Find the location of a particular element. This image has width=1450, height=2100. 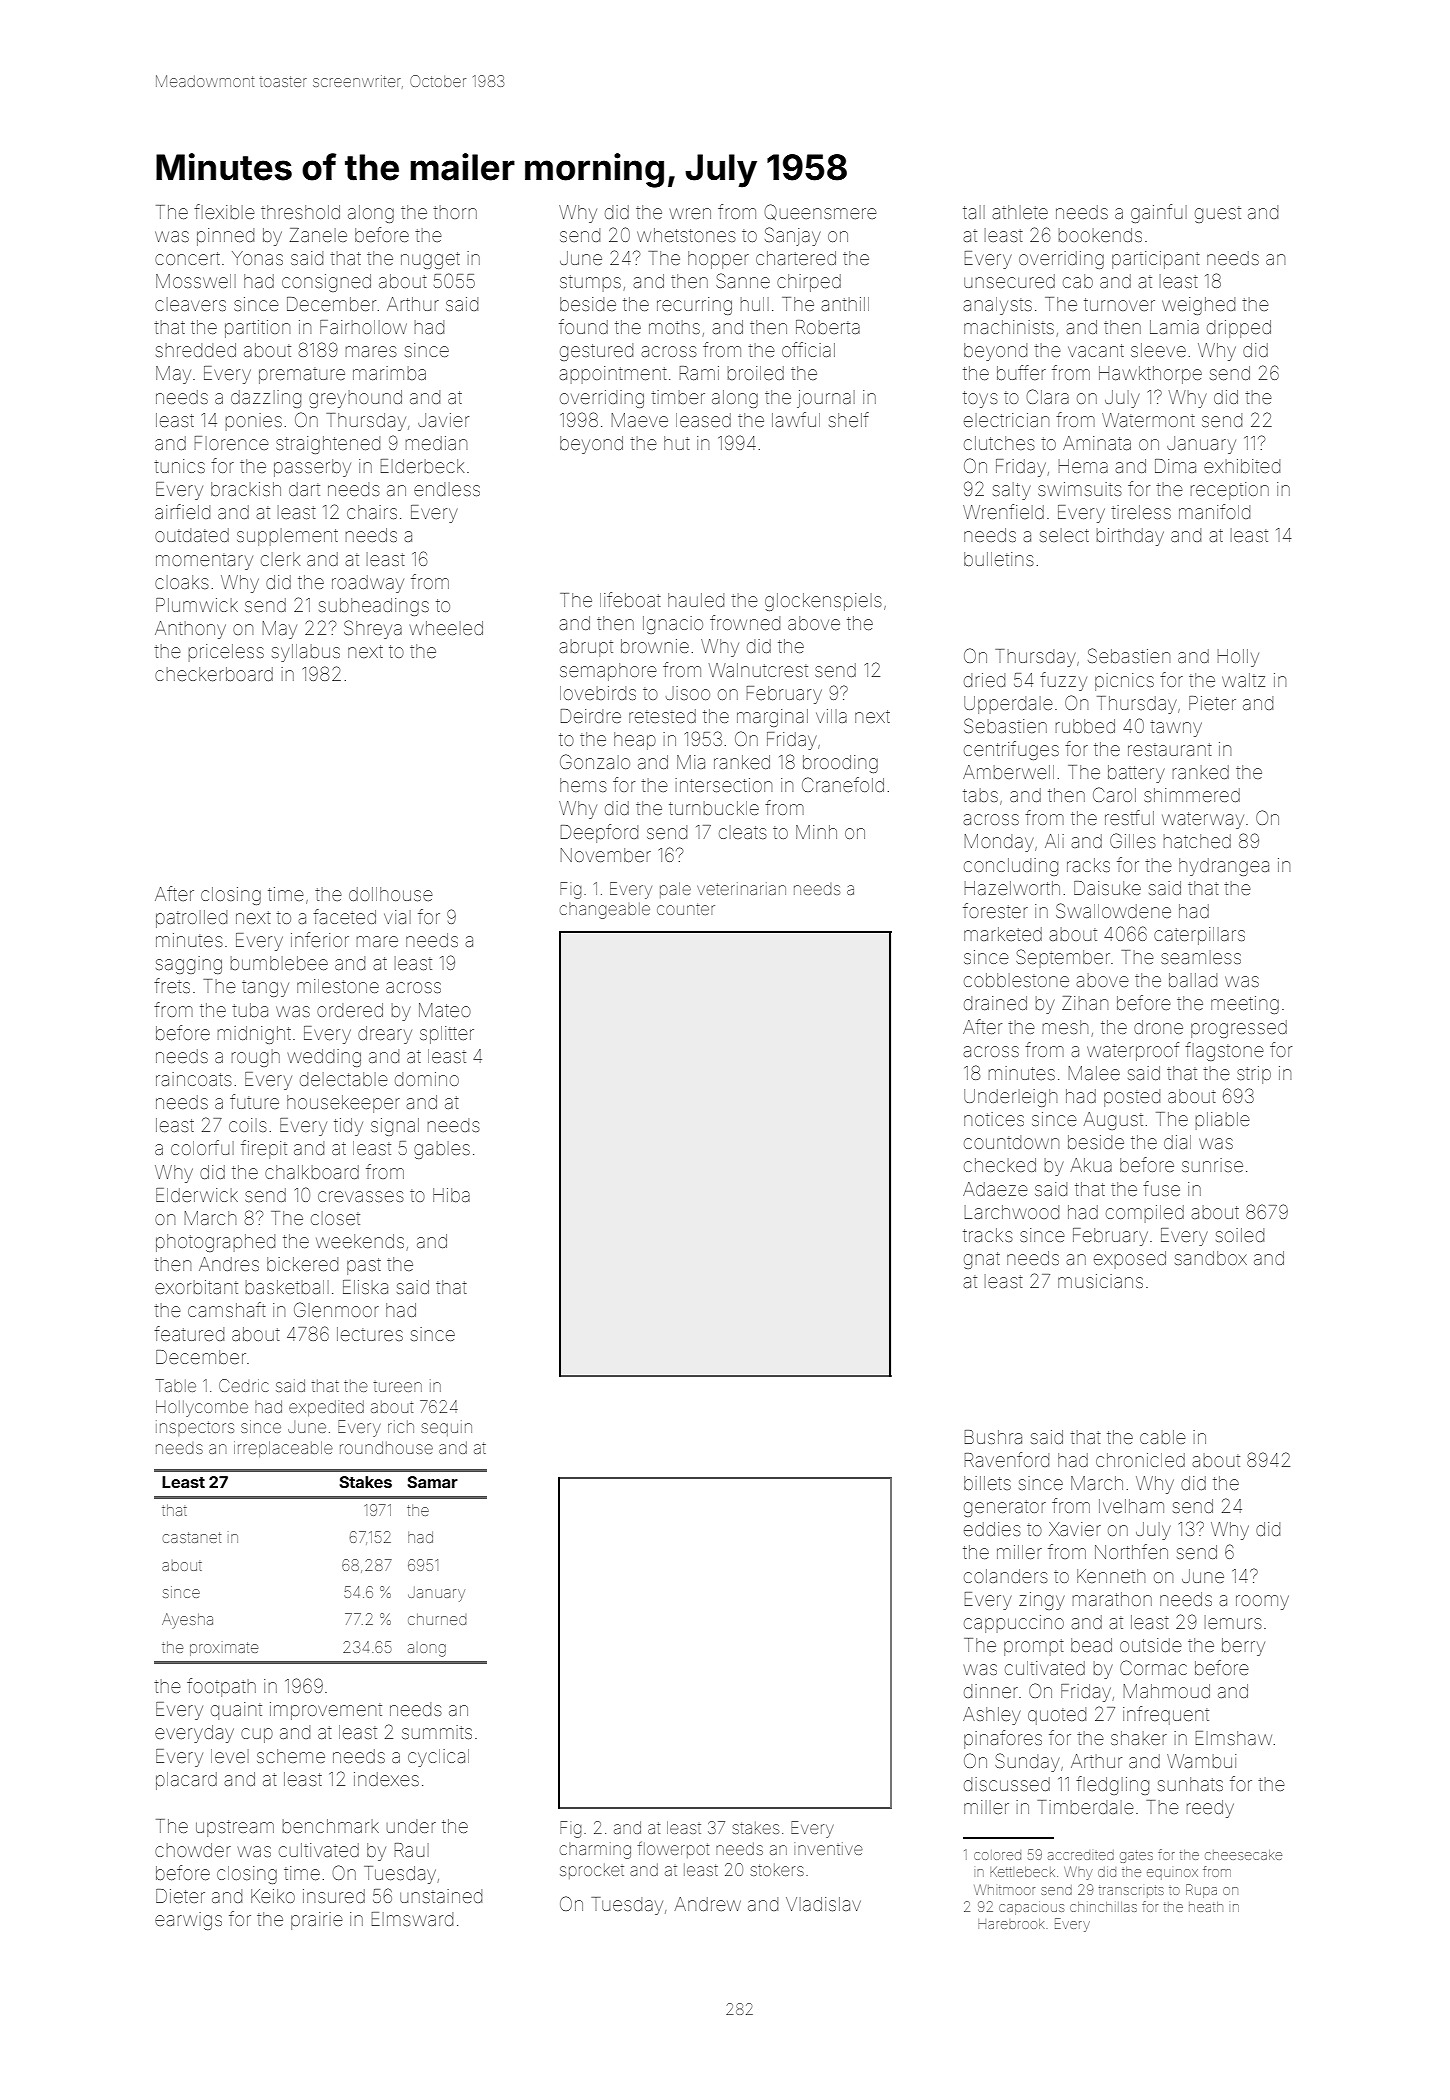

participant is located at coordinates (1156, 260).
